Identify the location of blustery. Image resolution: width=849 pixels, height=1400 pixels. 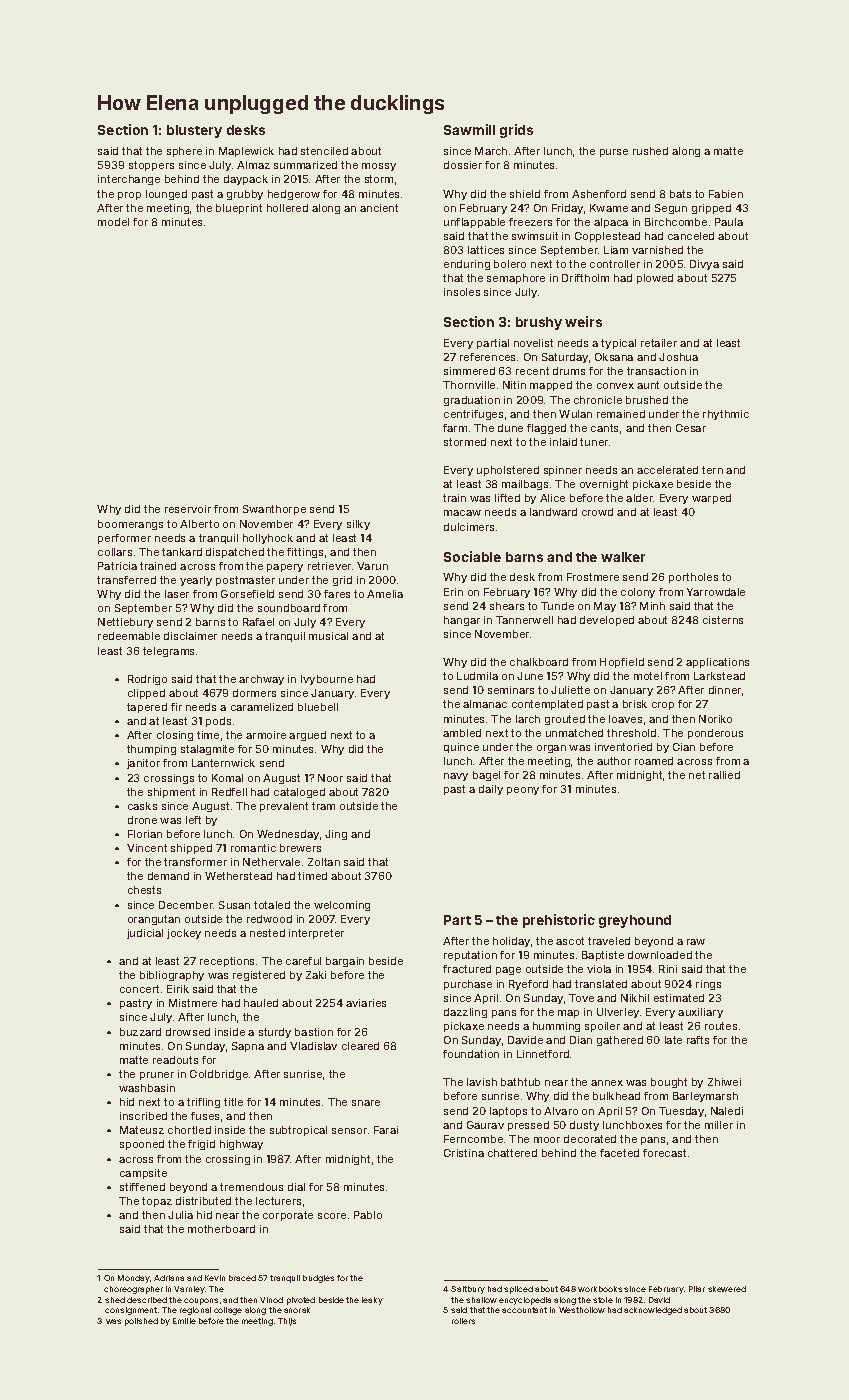
(194, 131).
